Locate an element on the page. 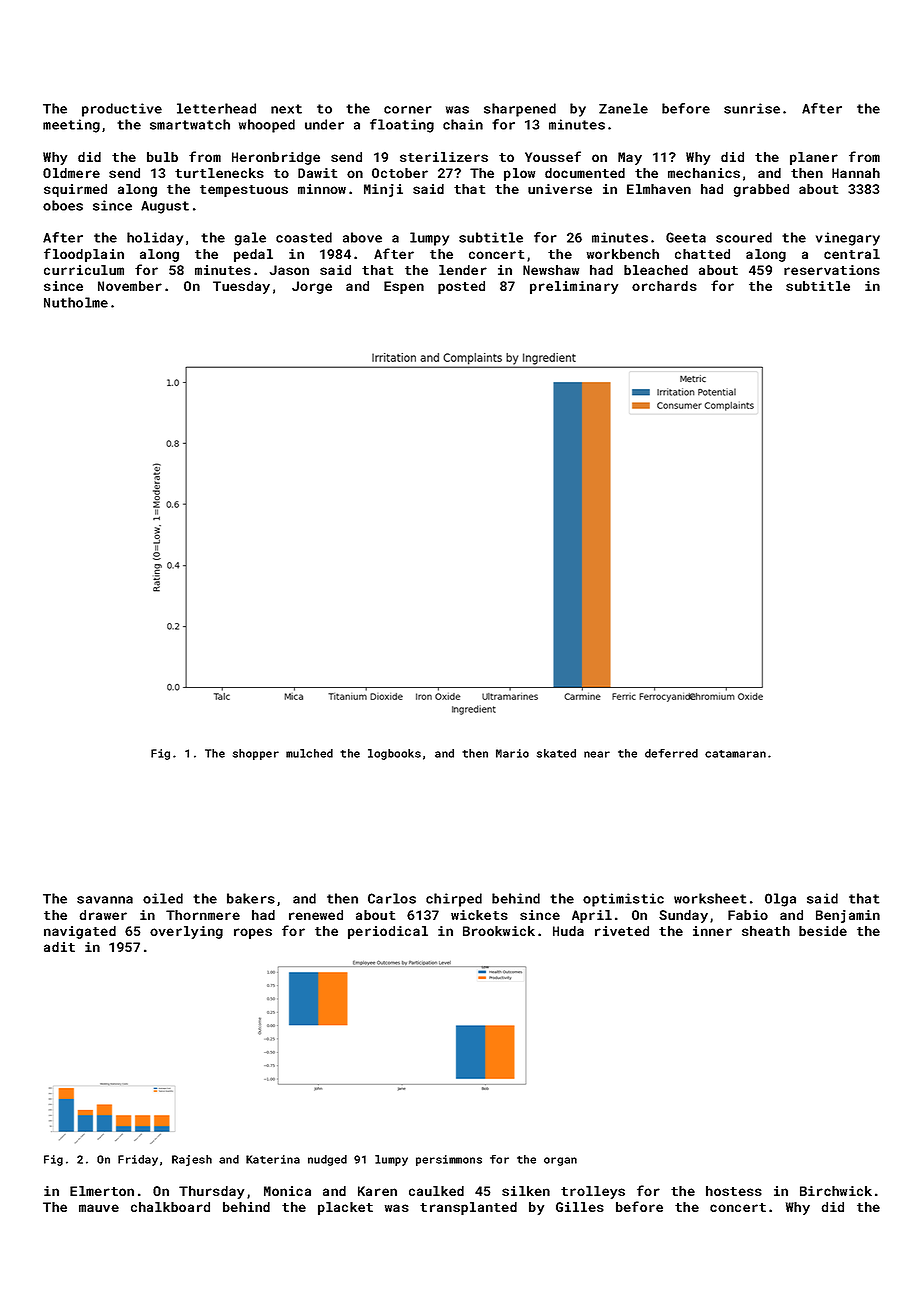 This page has height=1308, width=924. persimmons is located at coordinates (449, 1160).
